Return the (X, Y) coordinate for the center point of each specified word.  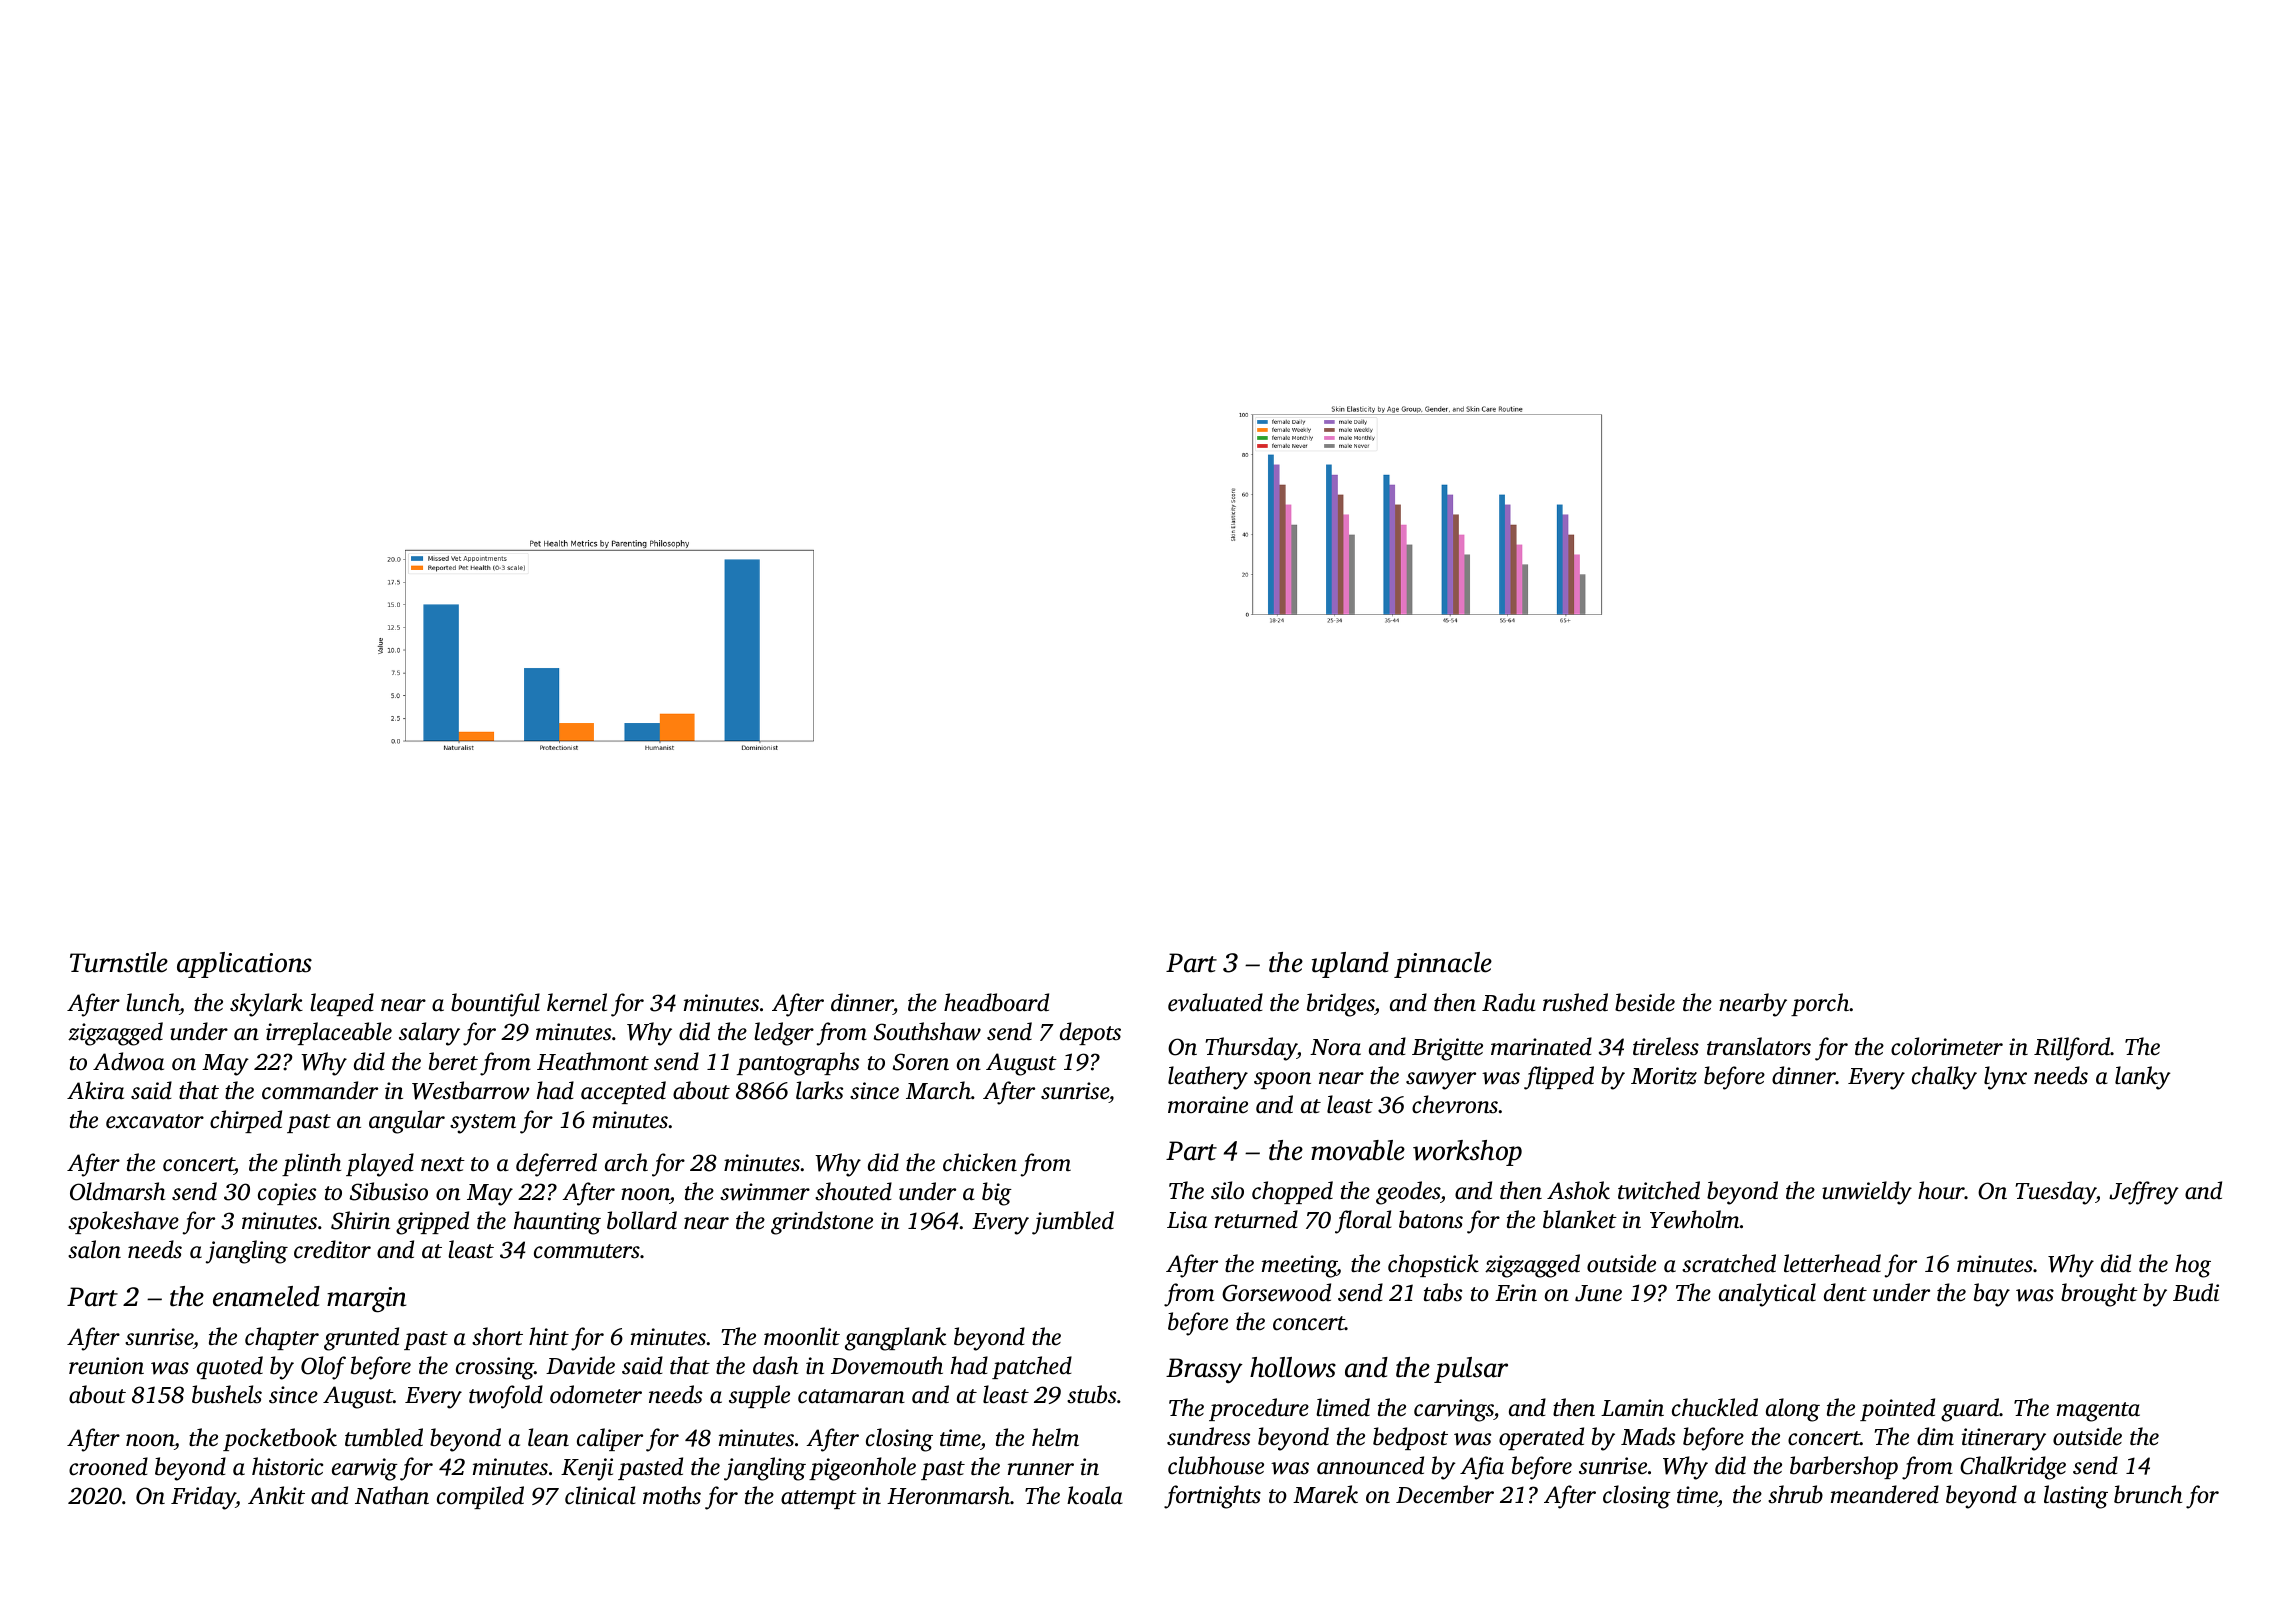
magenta (2098, 1412)
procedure (1259, 1409)
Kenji (587, 1469)
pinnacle (1443, 965)
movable (1358, 1150)
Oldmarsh (117, 1191)
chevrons (1455, 1104)
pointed (1897, 1409)
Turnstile (119, 962)
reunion (106, 1366)
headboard (996, 1002)
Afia (1482, 1468)
